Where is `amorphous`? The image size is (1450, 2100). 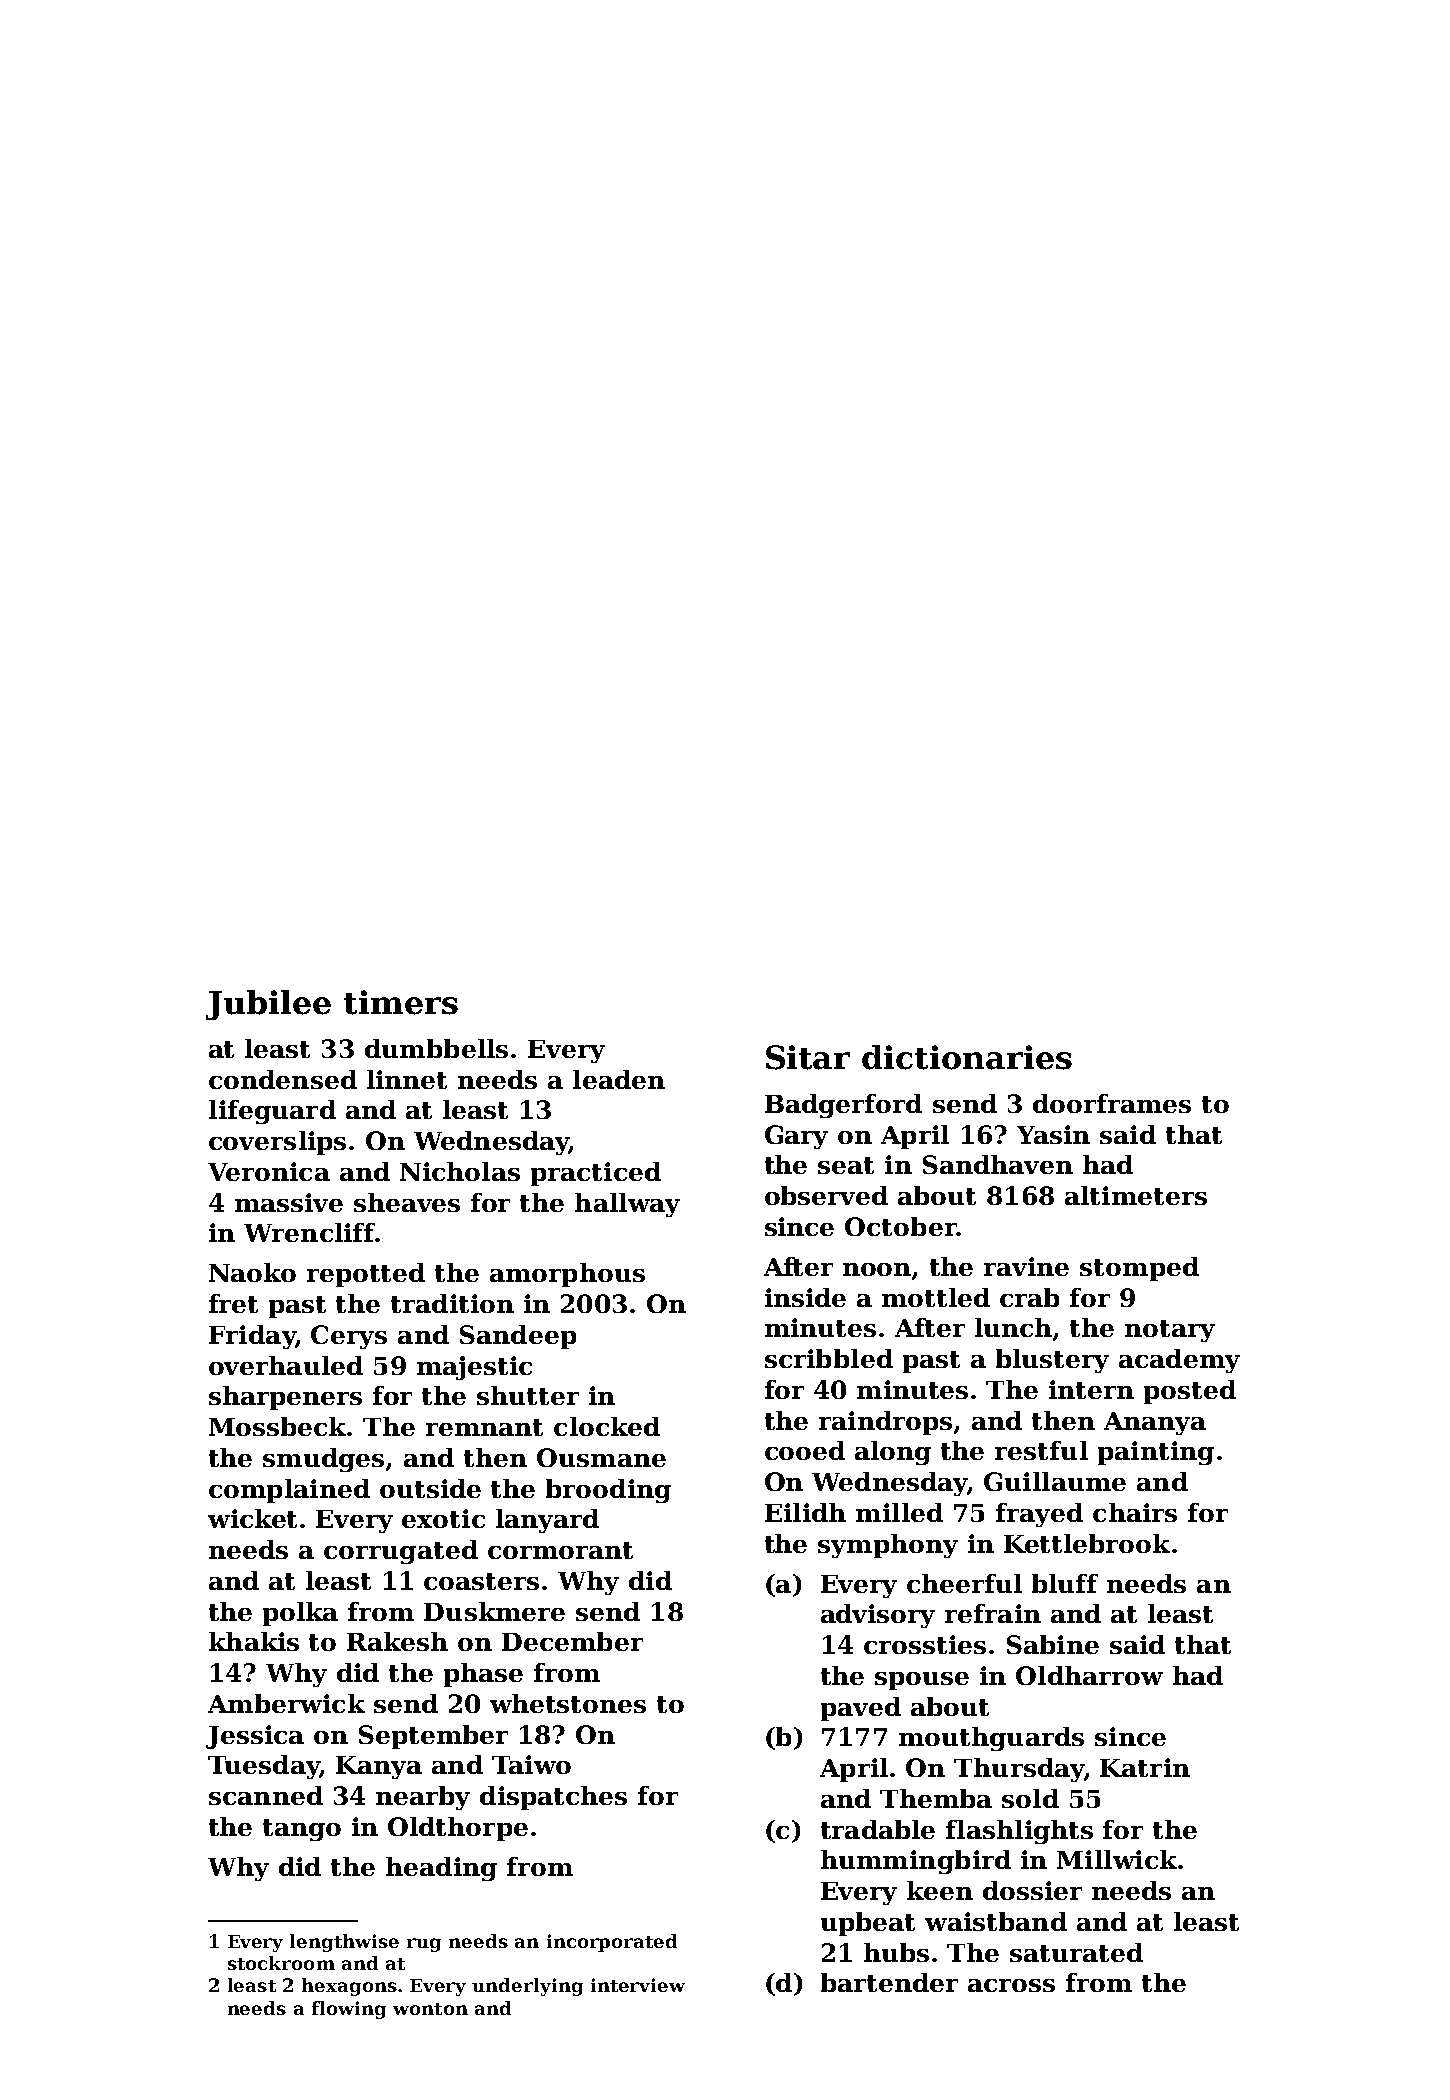
amorphous is located at coordinates (567, 1275).
